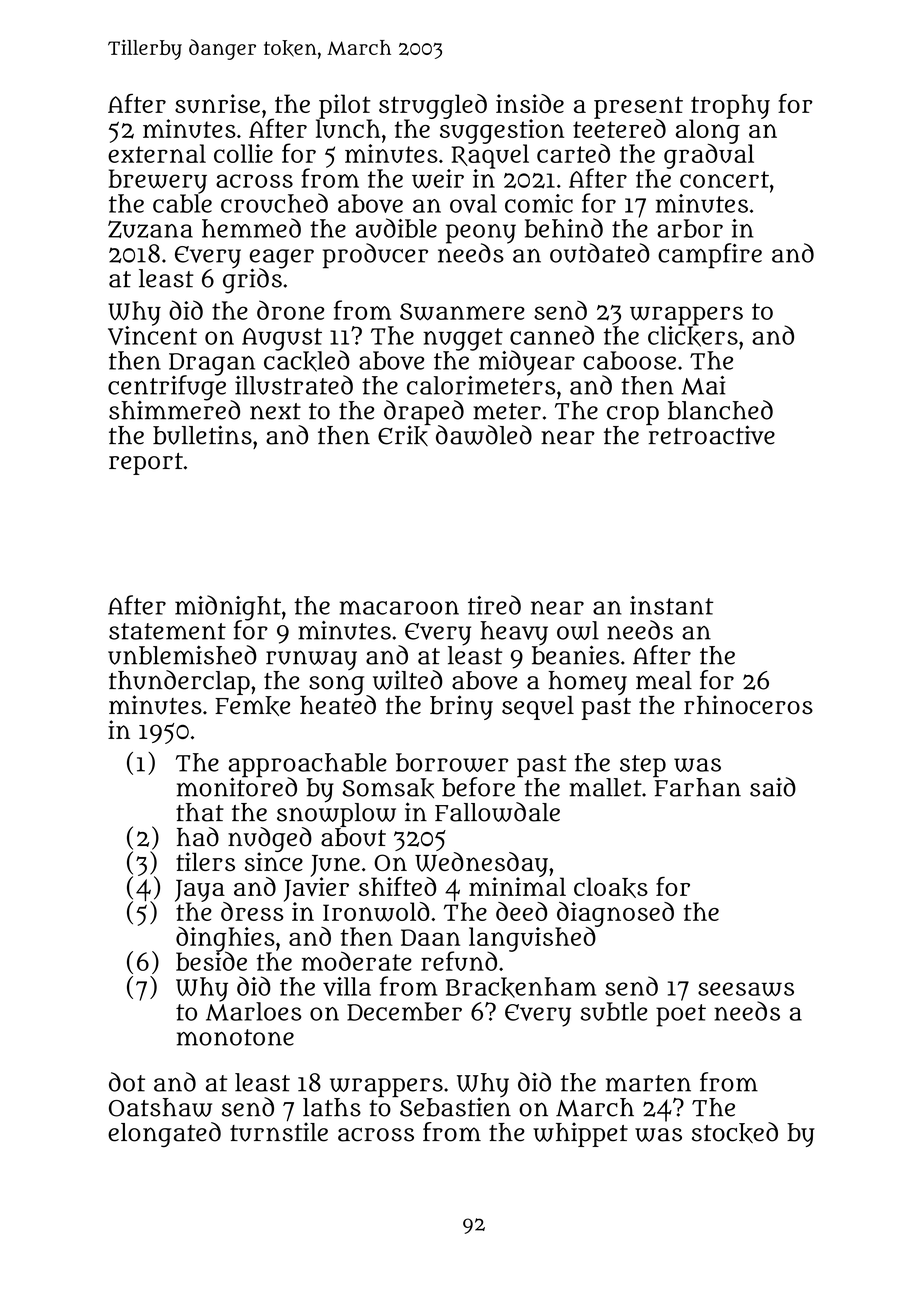  What do you see at coordinates (773, 787) in the screenshot?
I see `said` at bounding box center [773, 787].
